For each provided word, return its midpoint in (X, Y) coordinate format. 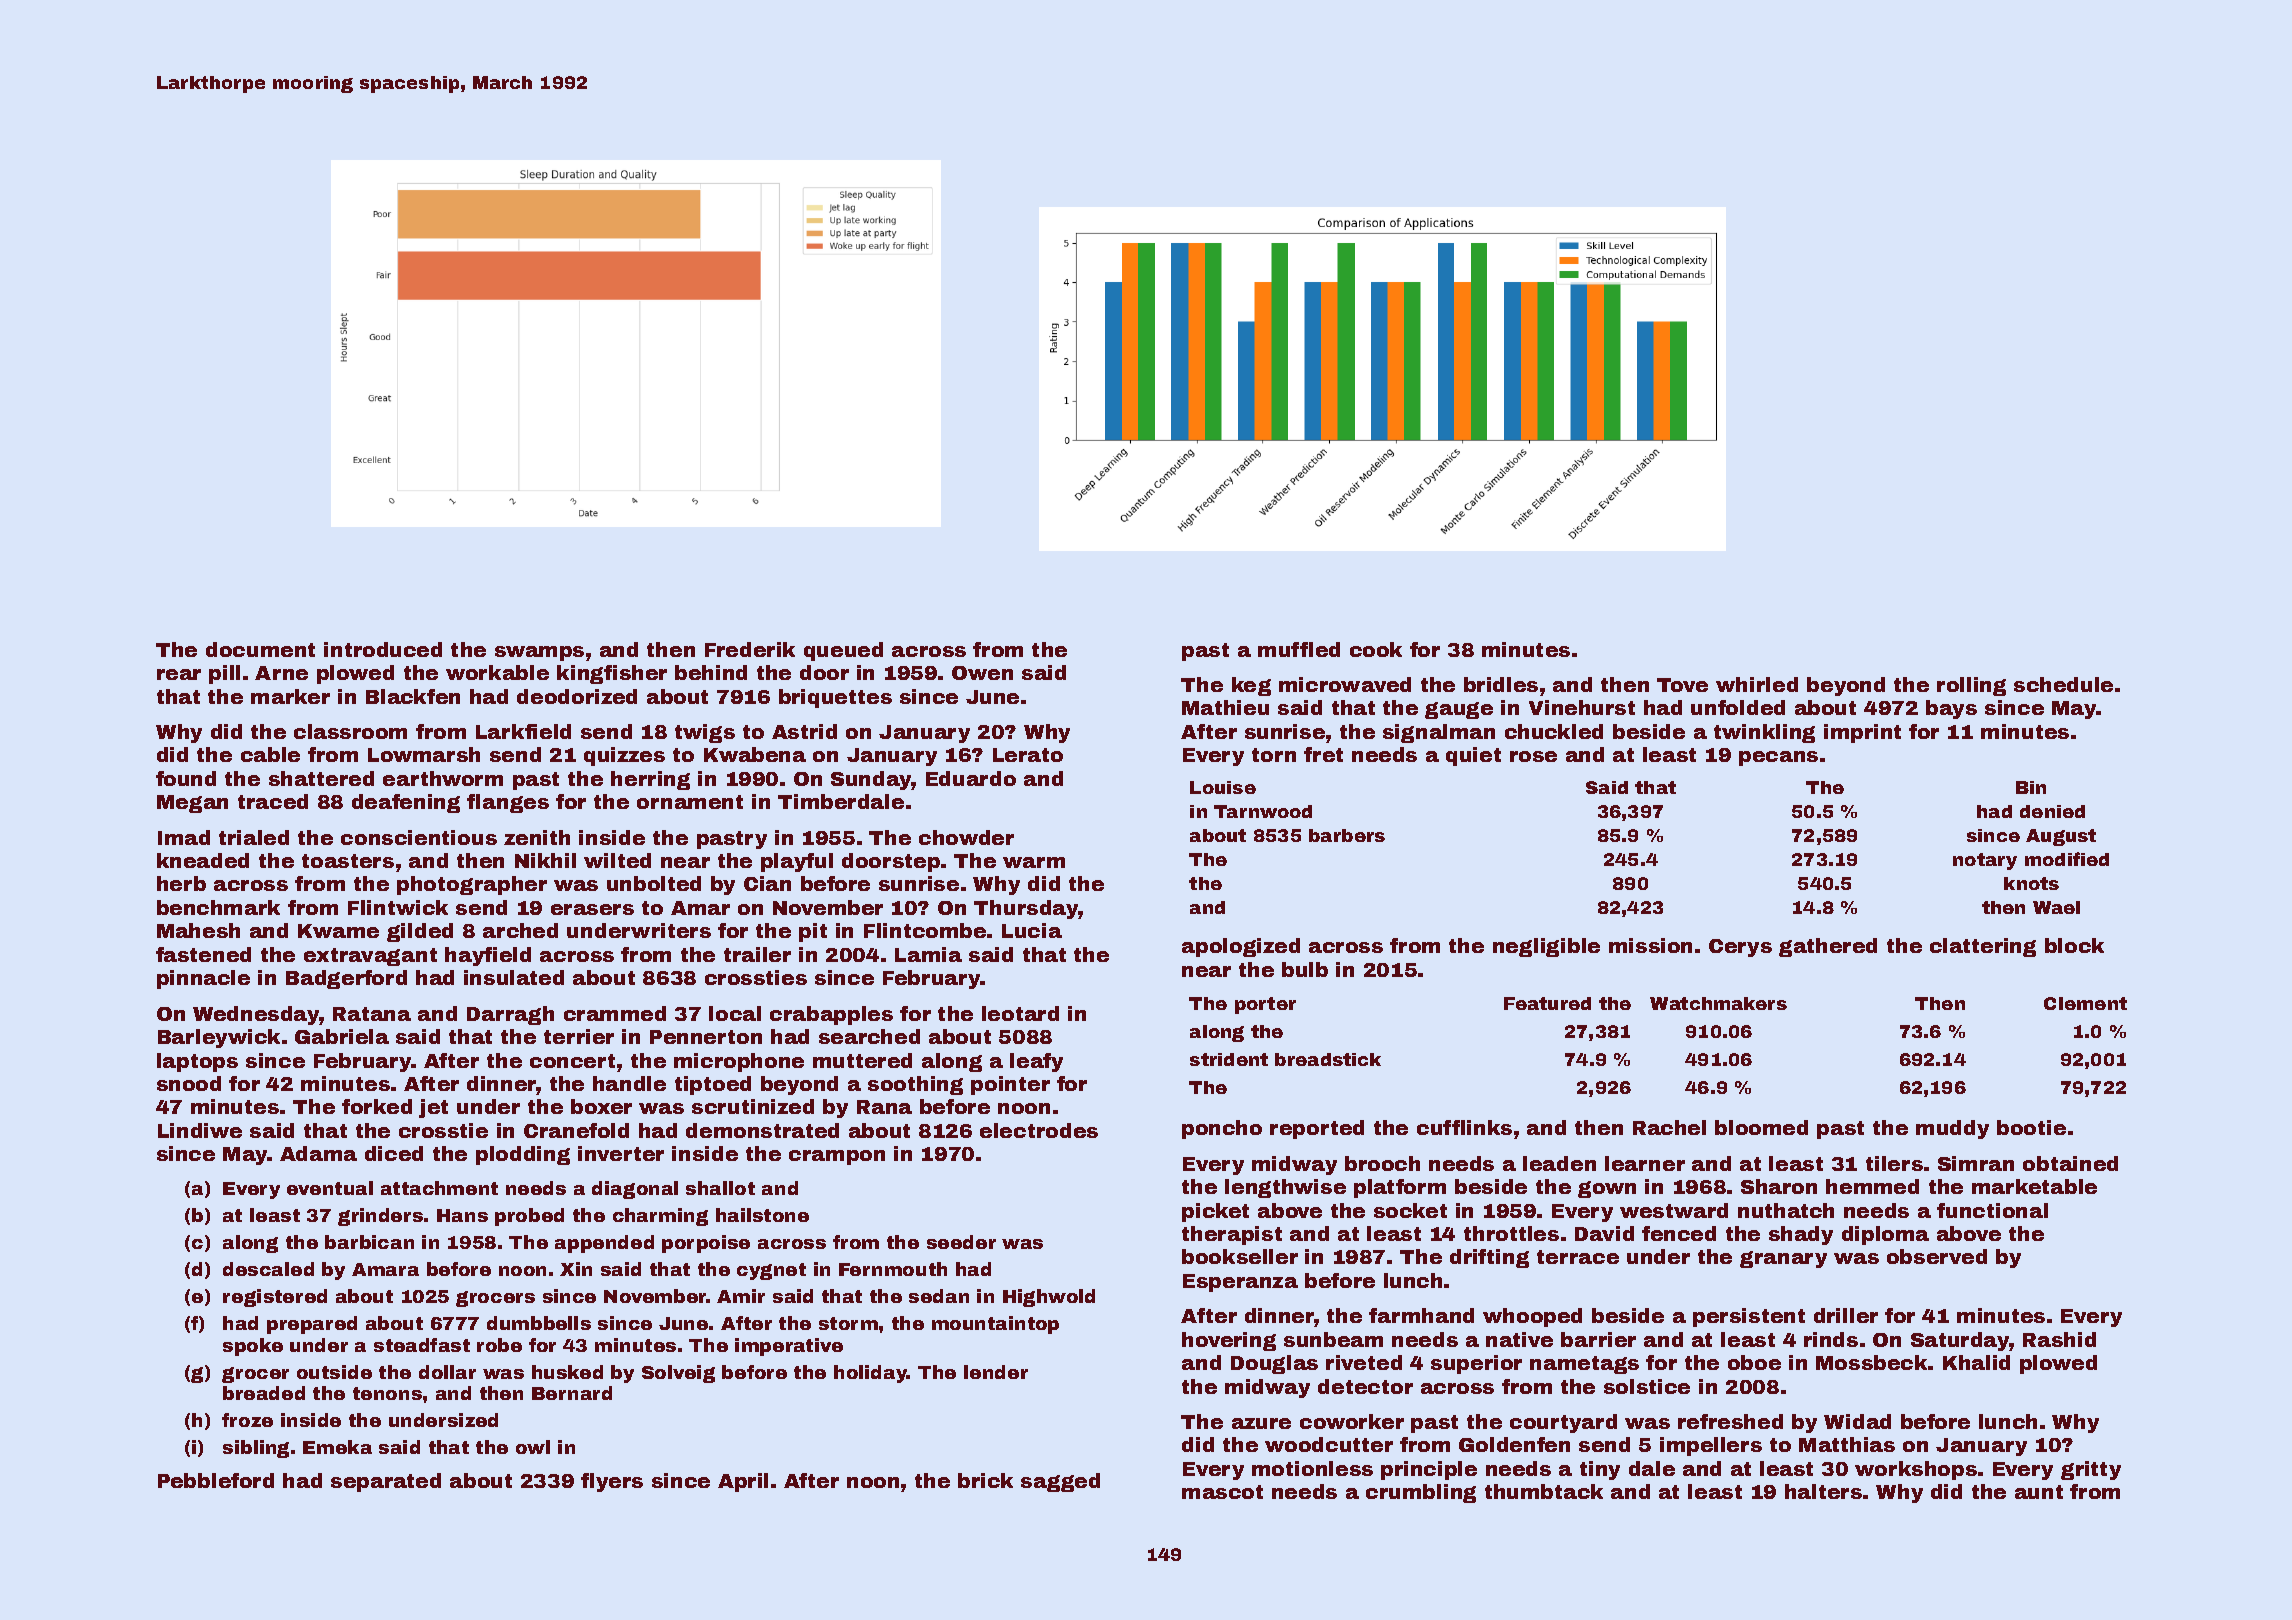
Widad (1857, 1421)
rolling (1971, 686)
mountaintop (995, 1325)
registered (275, 1298)
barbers (1347, 835)
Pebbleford (216, 1480)
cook (1376, 649)
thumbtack (1544, 1491)
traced (273, 801)
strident (1229, 1059)
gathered (1828, 947)
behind (711, 672)
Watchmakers (1718, 1003)
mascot (1222, 1492)
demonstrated (762, 1130)
